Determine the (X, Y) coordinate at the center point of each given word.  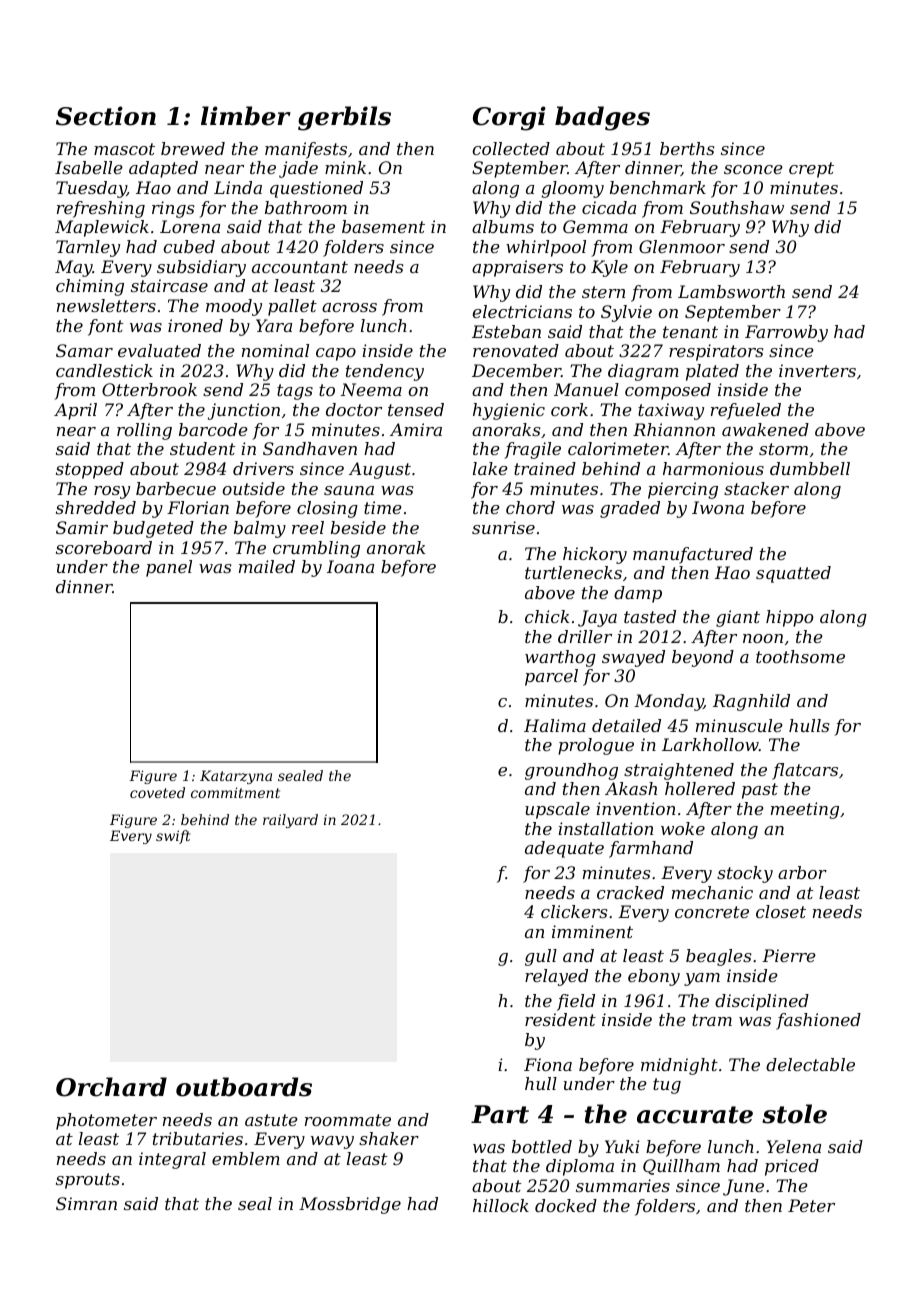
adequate (564, 849)
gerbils (344, 118)
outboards (244, 1087)
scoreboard (104, 547)
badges (602, 118)
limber (246, 116)
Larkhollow (710, 744)
